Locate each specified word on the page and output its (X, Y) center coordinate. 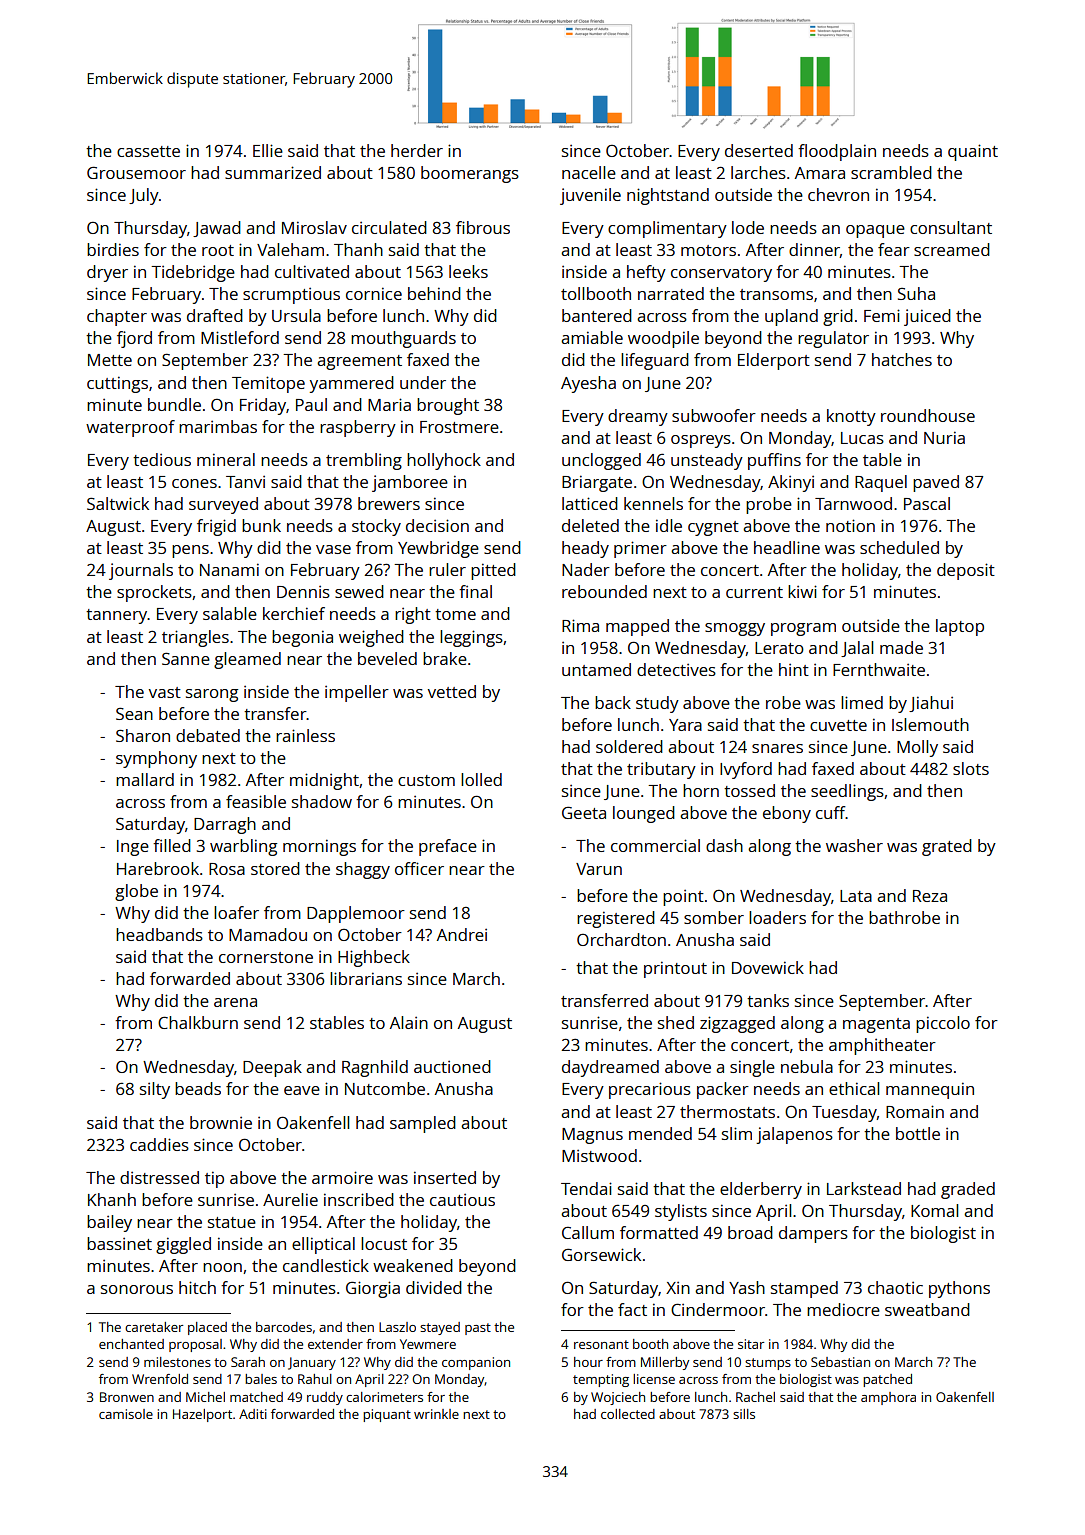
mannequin (930, 1090)
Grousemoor (136, 172)
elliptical (323, 1245)
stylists (681, 1212)
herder (417, 150)
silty (155, 1090)
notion (850, 525)
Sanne (186, 658)
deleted (590, 525)
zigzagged (737, 1024)
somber (714, 917)
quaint (973, 152)
